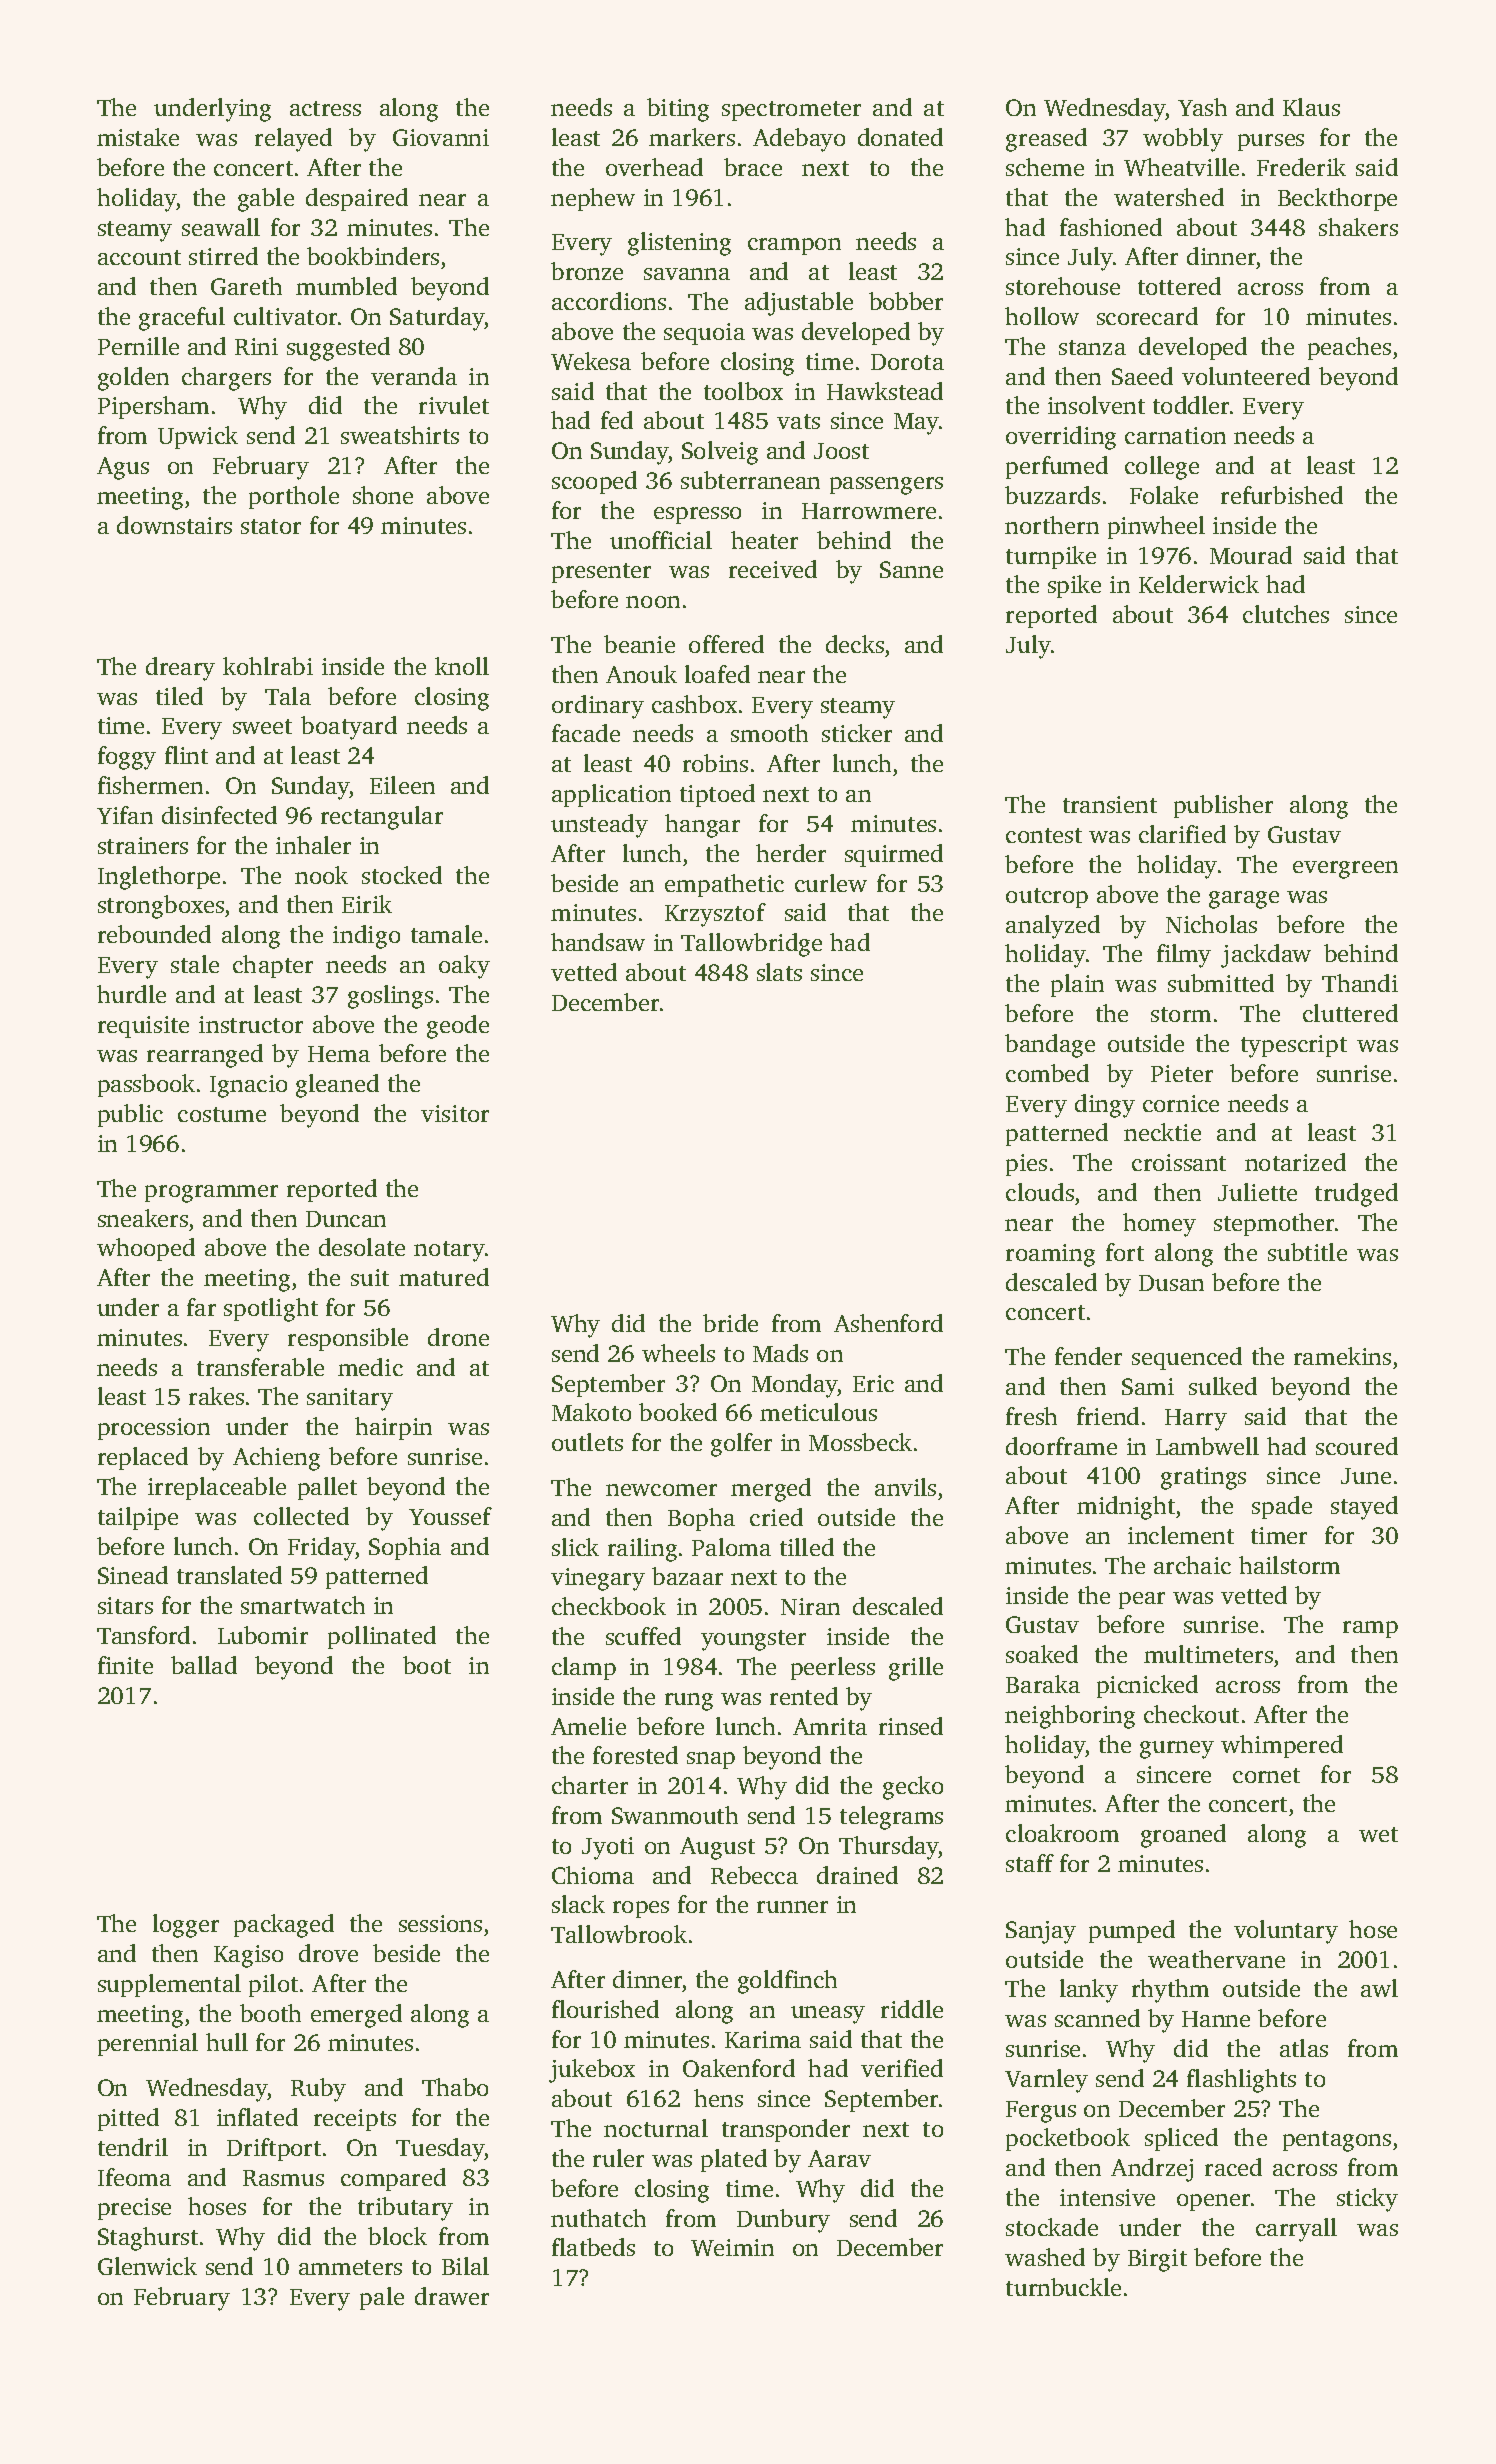  I want to click on Klaus, so click(1311, 107).
